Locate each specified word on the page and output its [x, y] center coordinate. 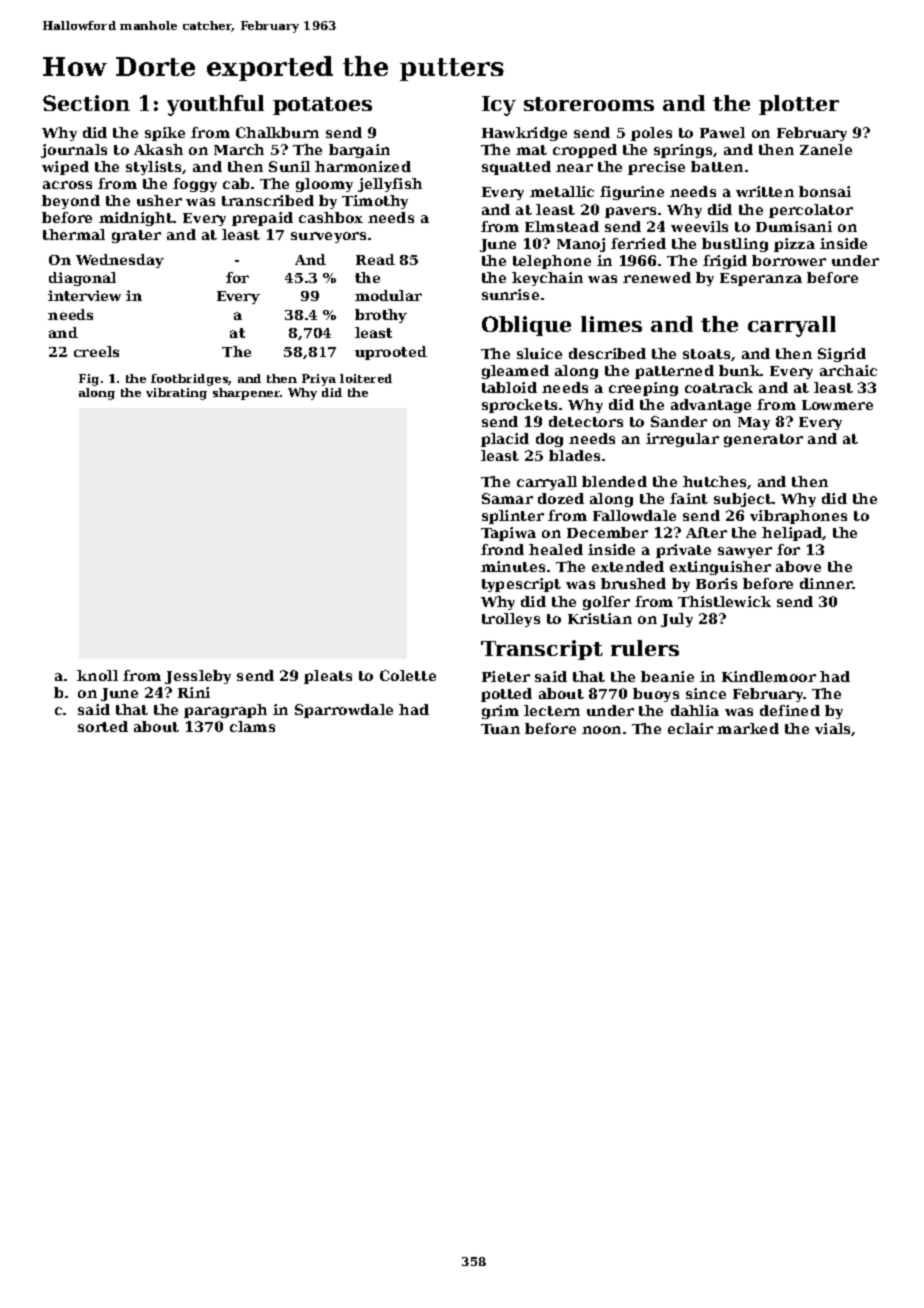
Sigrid [842, 355]
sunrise [510, 294]
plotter [799, 105]
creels [96, 351]
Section [86, 103]
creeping [643, 389]
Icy [499, 106]
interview [84, 295]
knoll [97, 675]
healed [556, 549]
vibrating [176, 394]
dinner [826, 583]
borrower [789, 260]
